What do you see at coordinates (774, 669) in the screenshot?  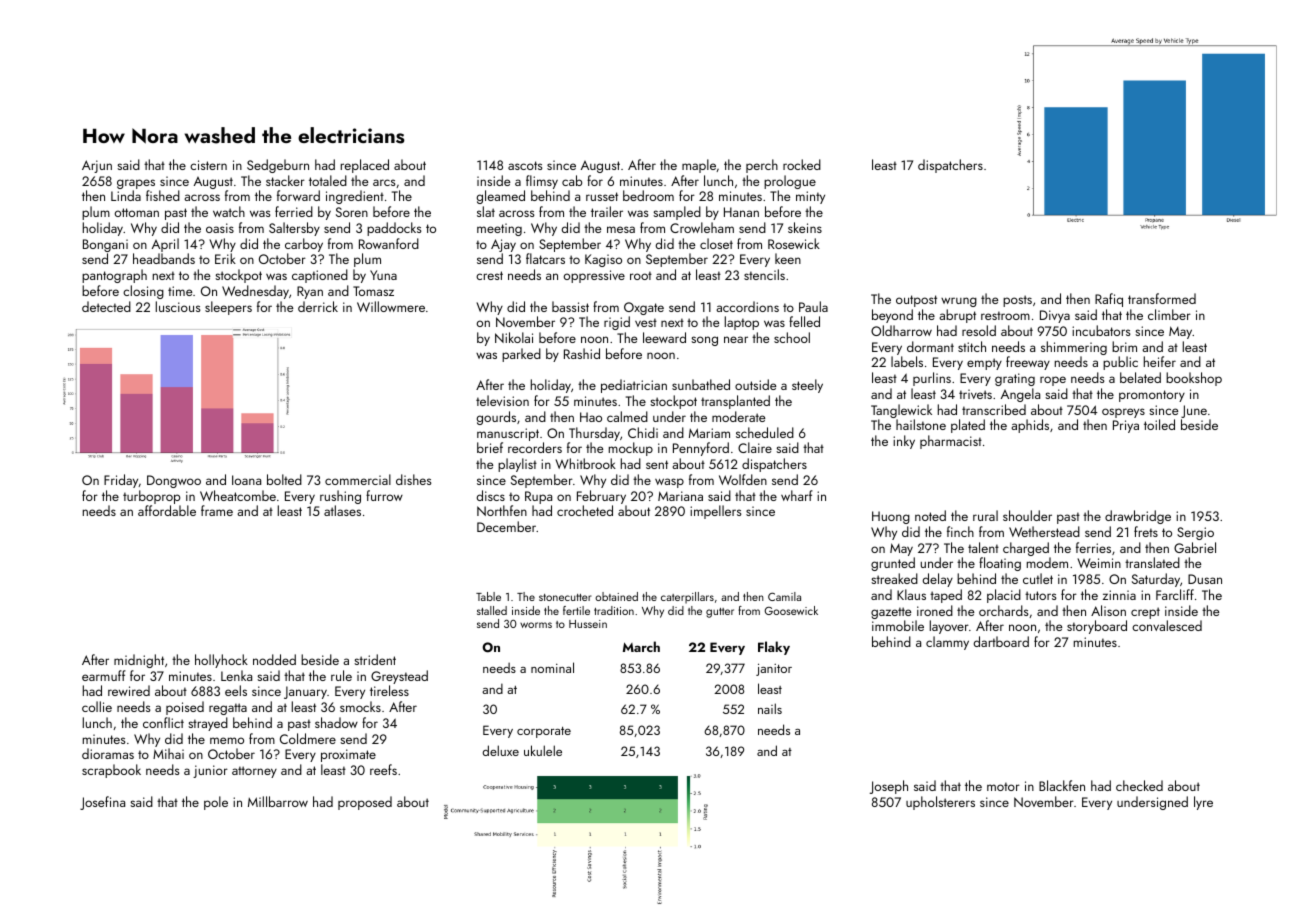 I see `janitor` at bounding box center [774, 669].
